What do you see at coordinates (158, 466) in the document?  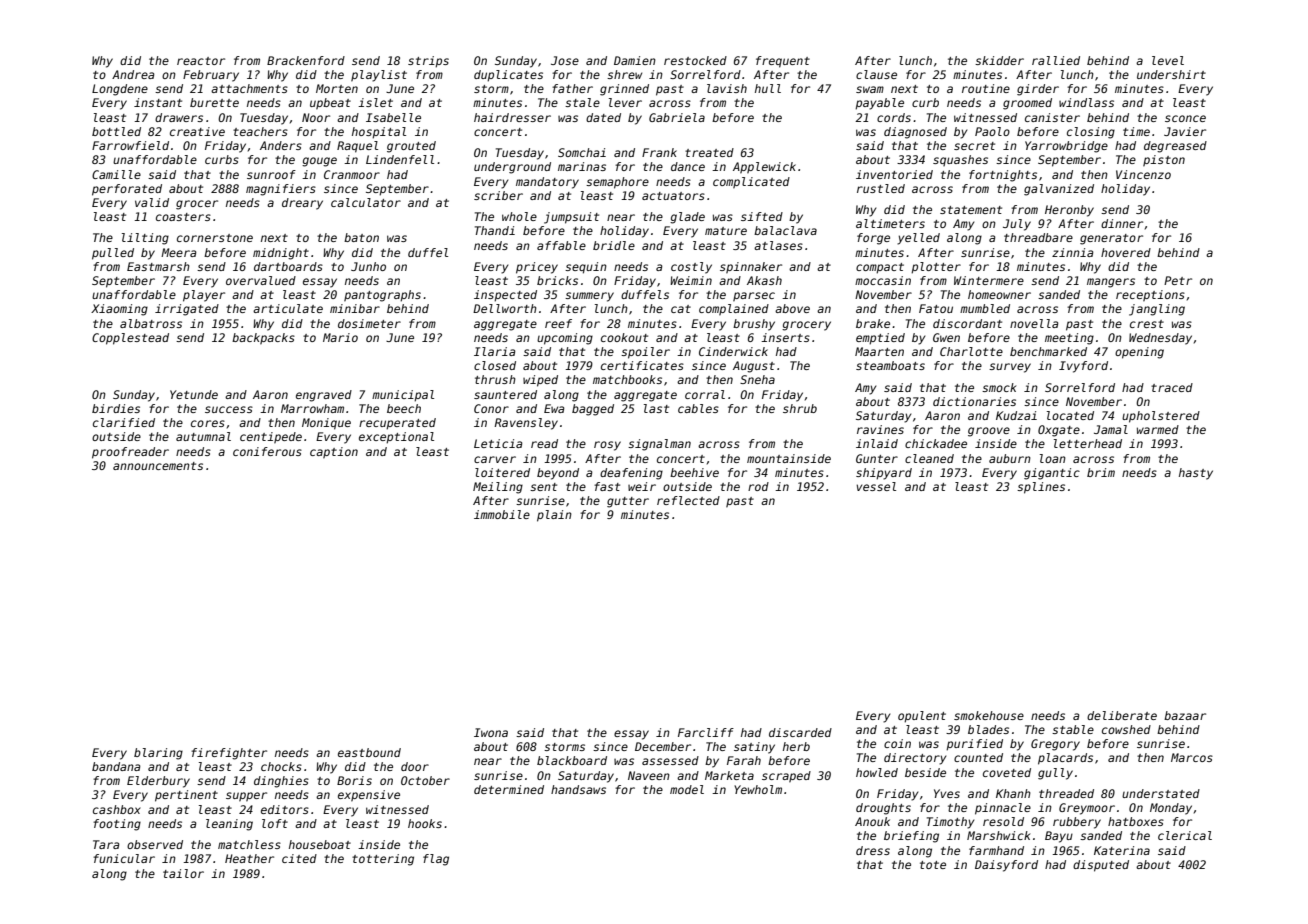 I see `announcements` at bounding box center [158, 466].
